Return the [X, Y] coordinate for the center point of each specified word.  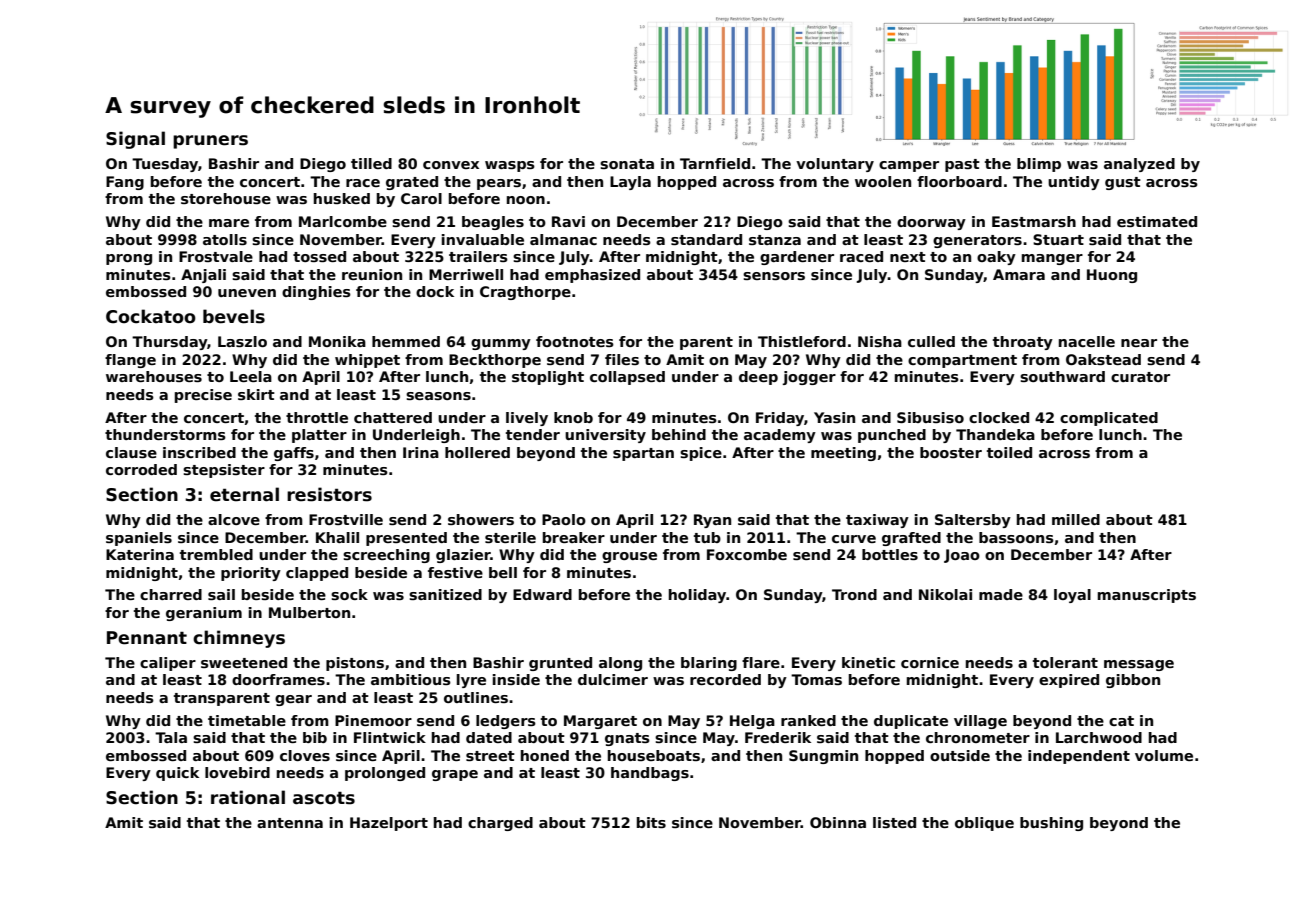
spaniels [139, 539]
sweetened [244, 662]
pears [499, 184]
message [1139, 665]
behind [679, 434]
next [908, 257]
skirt [256, 394]
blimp [1039, 165]
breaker [574, 537]
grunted [560, 664]
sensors [774, 276]
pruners [210, 142]
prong [129, 259]
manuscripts [1147, 596]
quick [177, 774]
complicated [1109, 419]
